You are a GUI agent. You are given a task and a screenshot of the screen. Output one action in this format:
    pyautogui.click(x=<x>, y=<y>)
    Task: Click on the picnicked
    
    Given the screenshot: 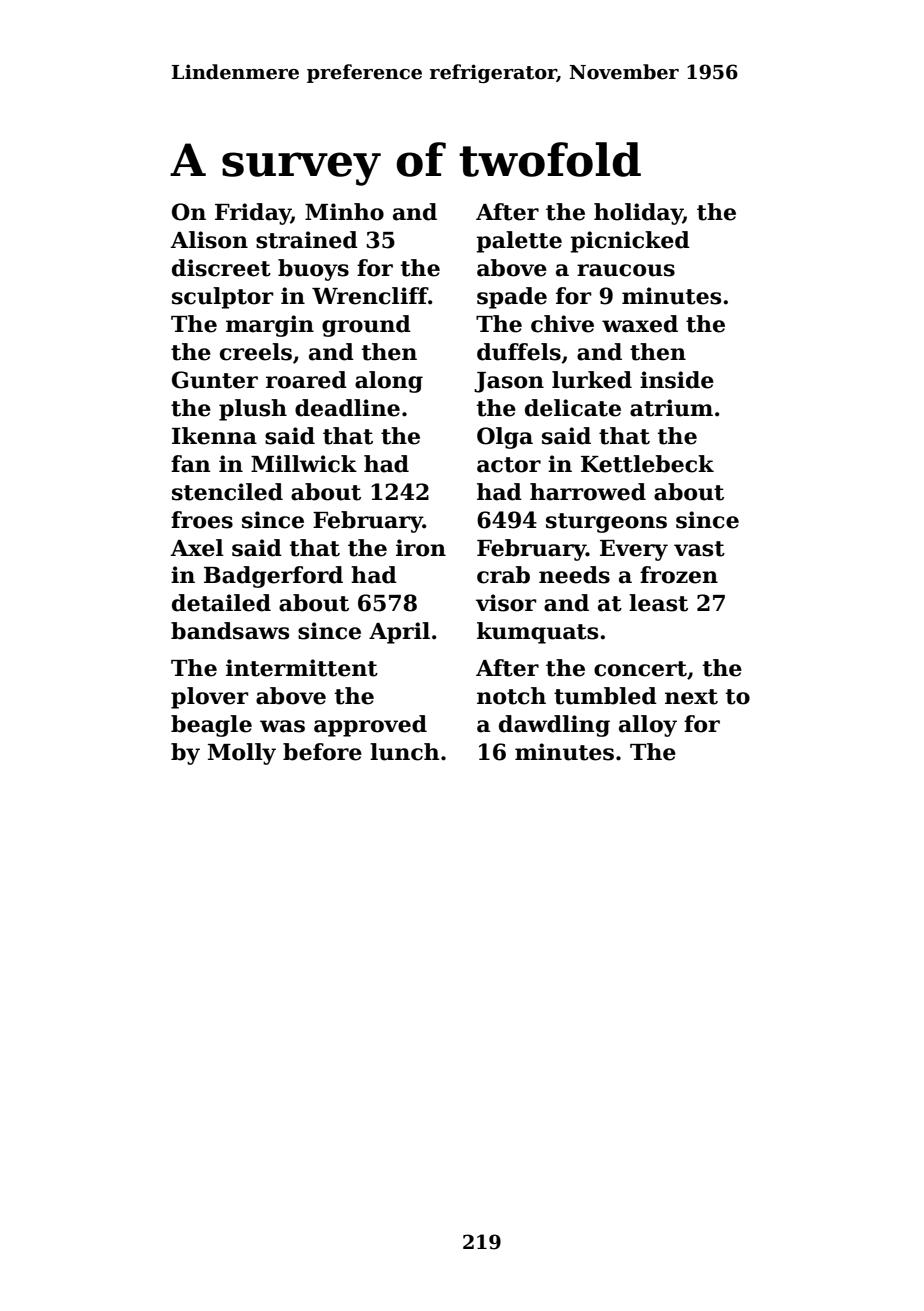 What is the action you would take?
    pyautogui.click(x=630, y=242)
